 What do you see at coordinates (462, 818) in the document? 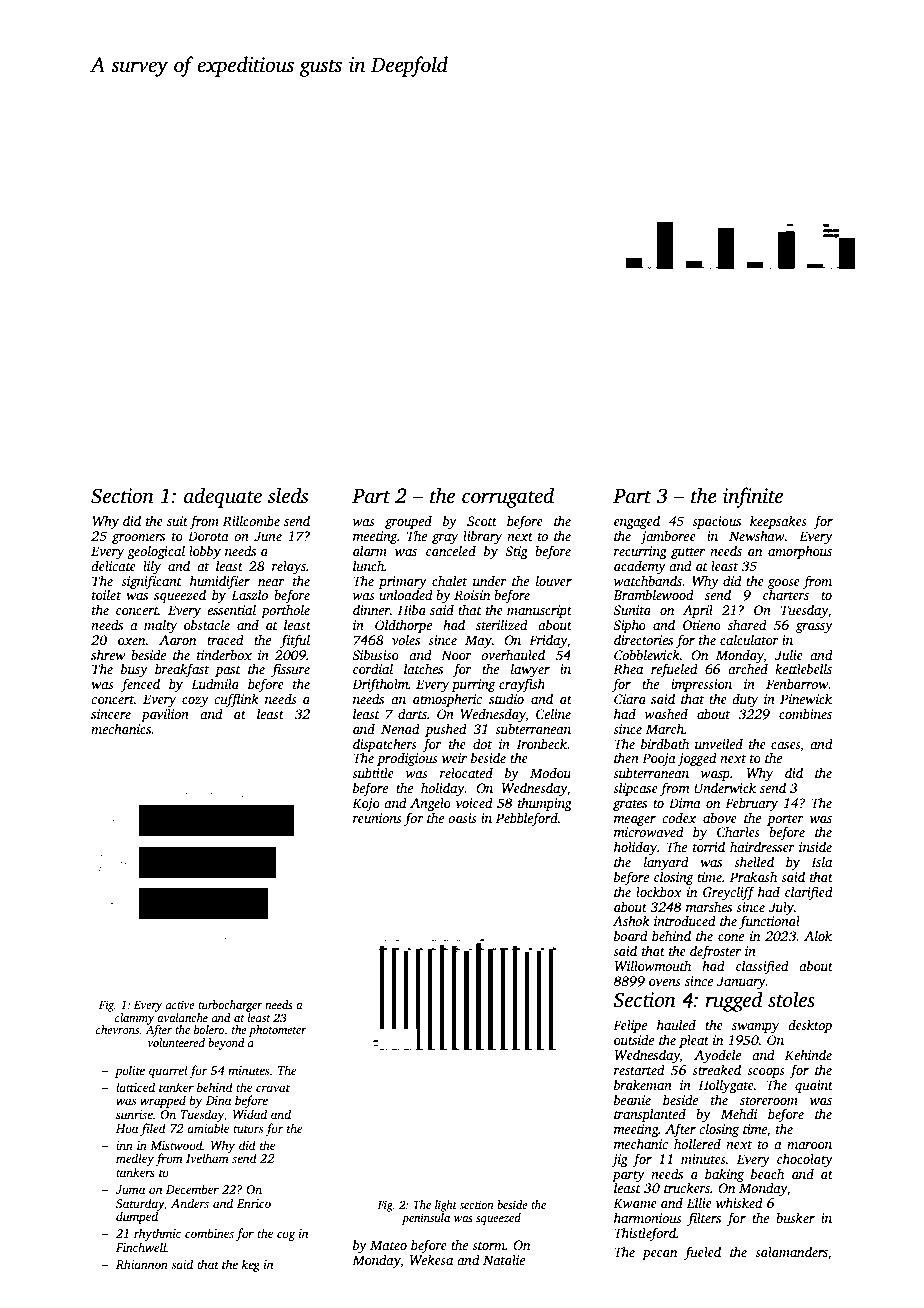
I see `oasis` at bounding box center [462, 818].
